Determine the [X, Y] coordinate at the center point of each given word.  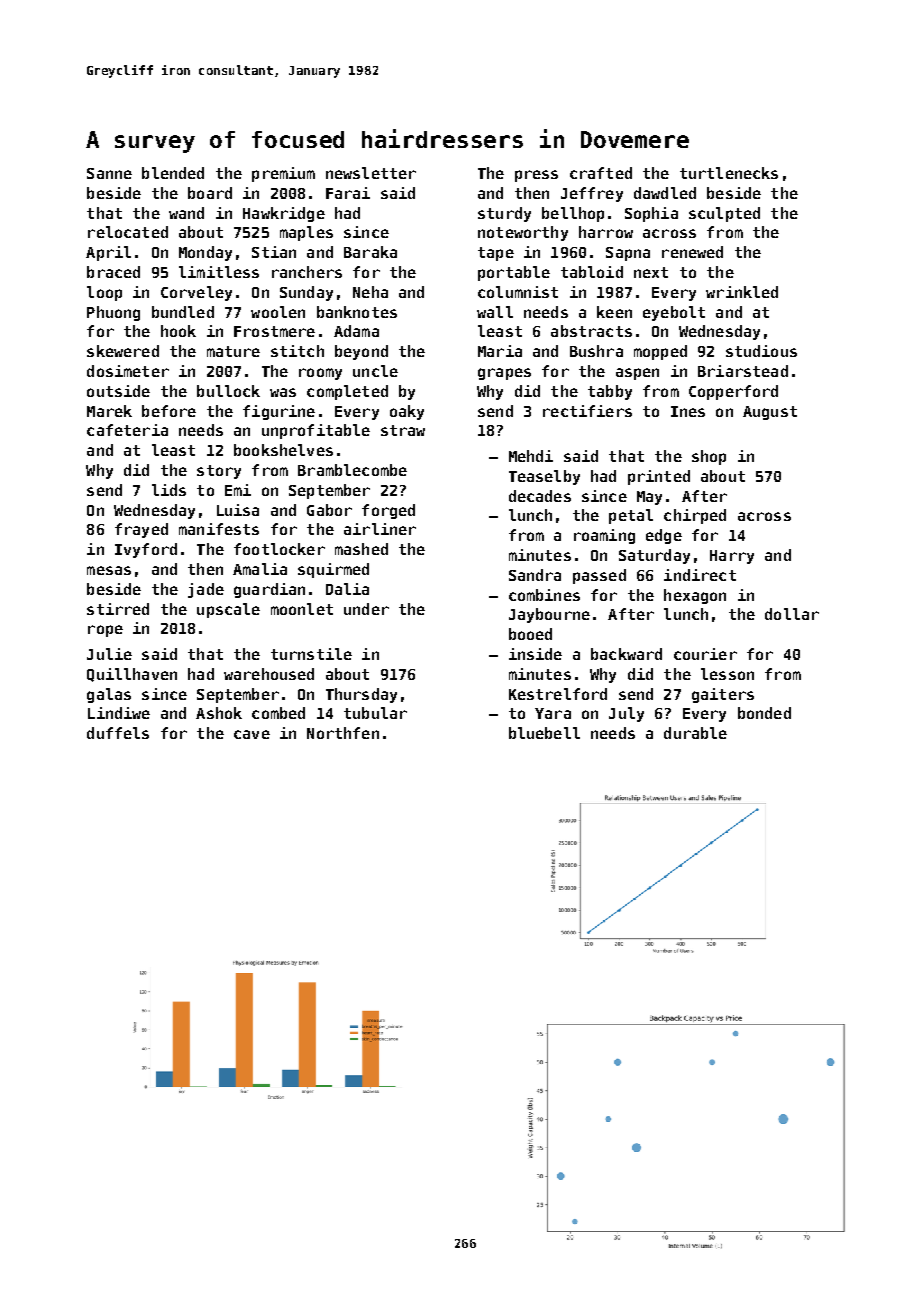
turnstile [311, 654]
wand [186, 213]
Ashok [219, 713]
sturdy [504, 214]
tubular [375, 713]
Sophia [651, 214]
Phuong [113, 313]
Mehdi [531, 456]
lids [169, 490]
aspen [637, 374]
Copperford [733, 392]
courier [705, 654]
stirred [118, 609]
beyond [361, 352]
